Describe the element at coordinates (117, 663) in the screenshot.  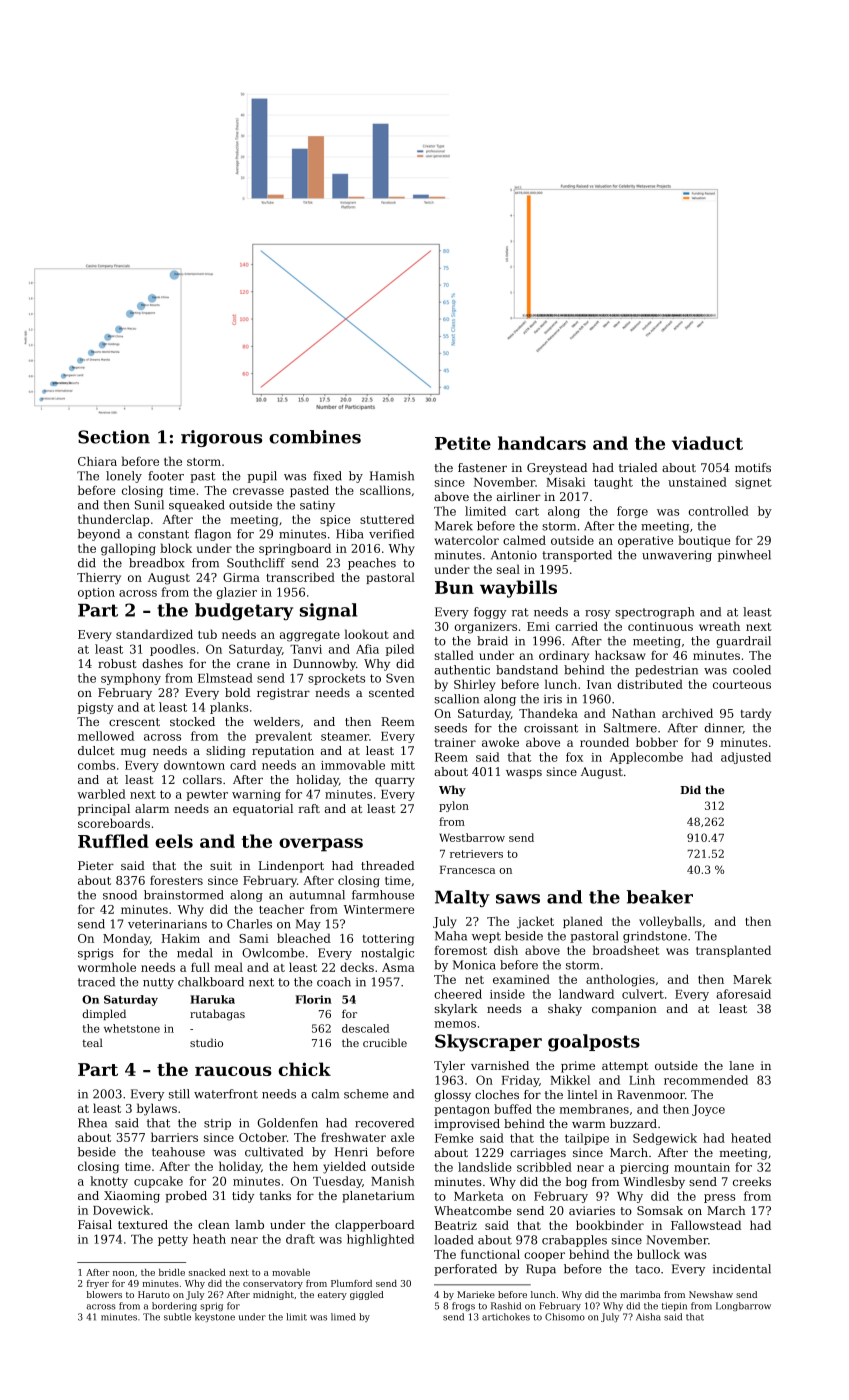
I see `robust` at that location.
